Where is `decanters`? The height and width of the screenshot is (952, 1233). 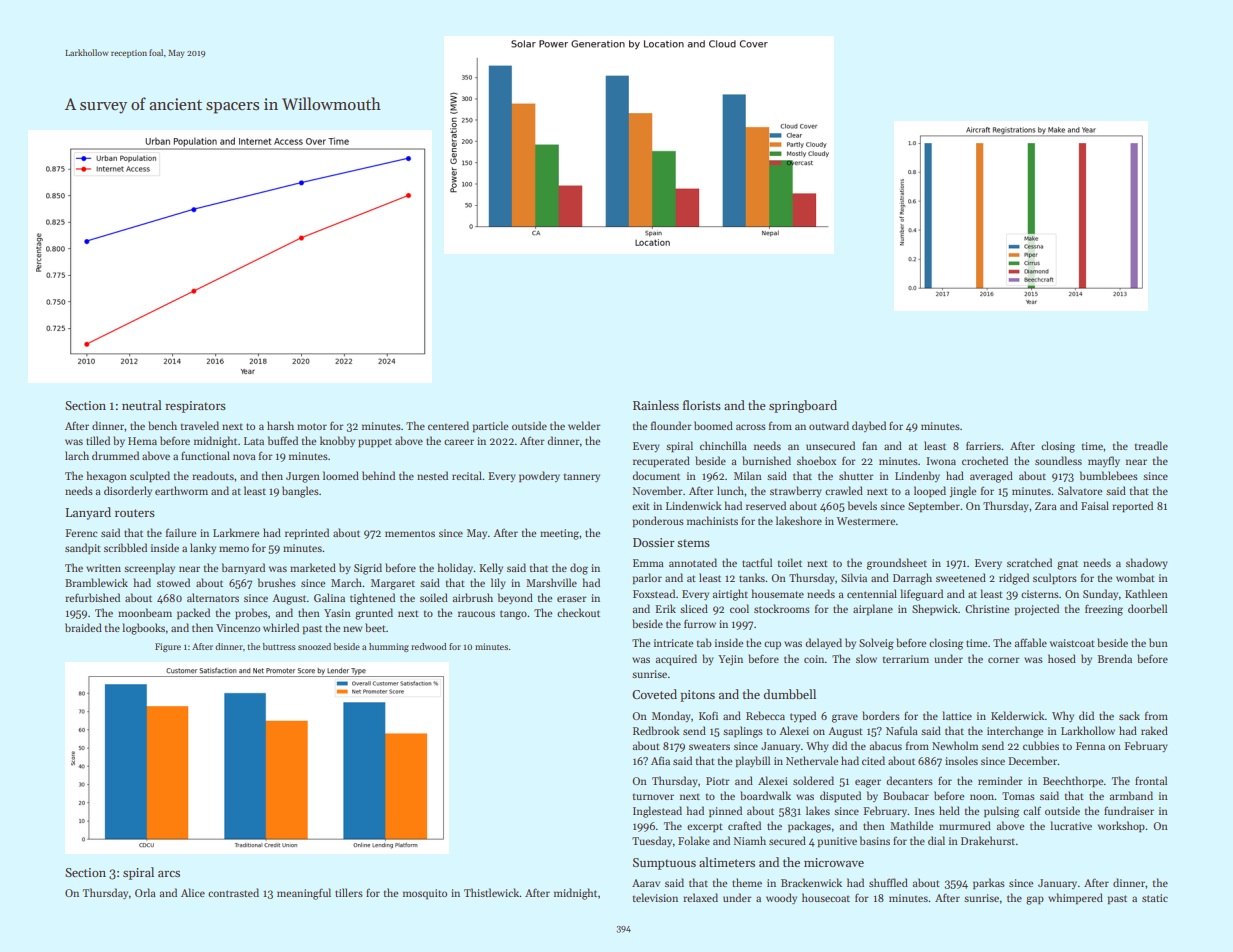
decanters is located at coordinates (909, 780).
